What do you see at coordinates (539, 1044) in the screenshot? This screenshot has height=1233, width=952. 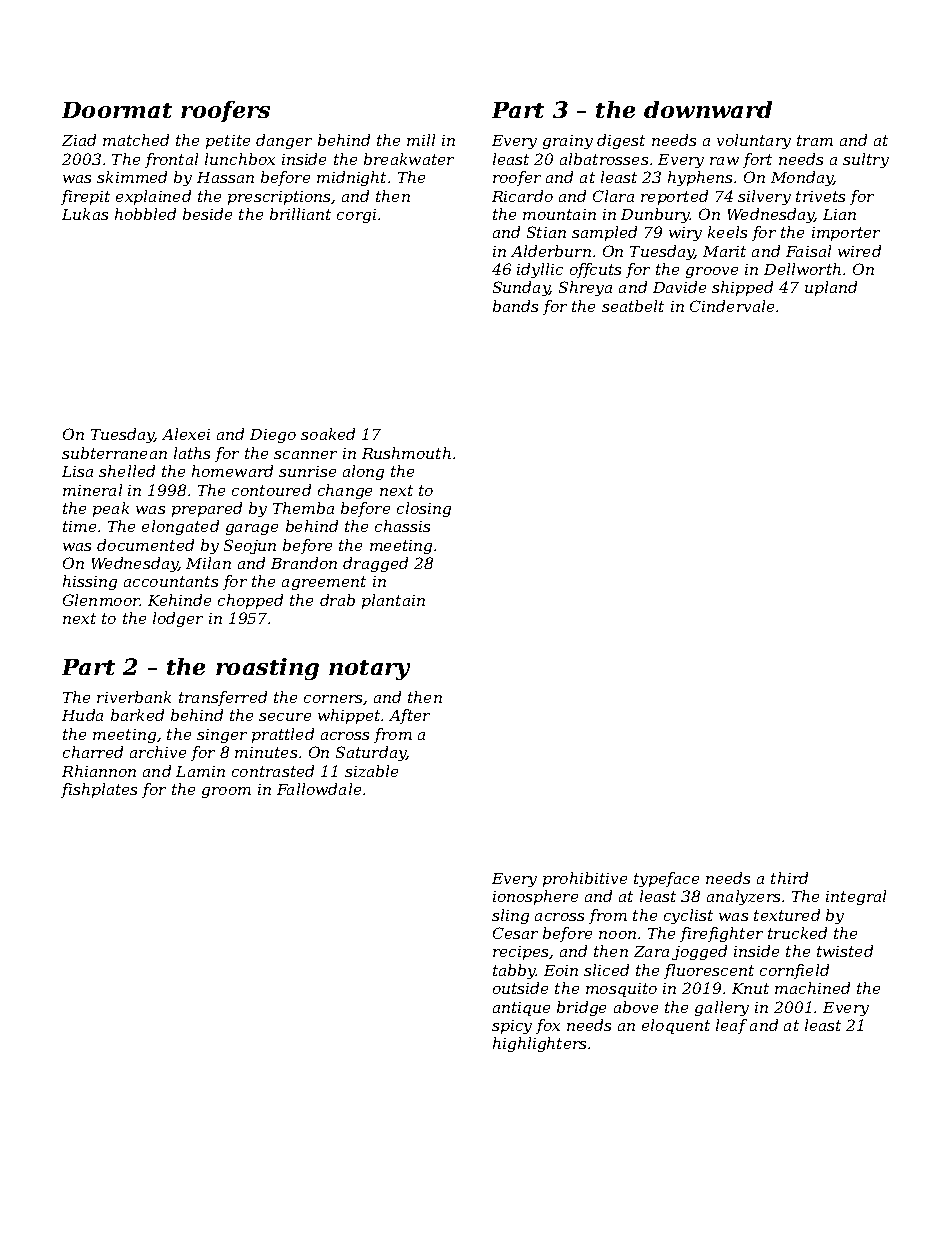 I see `highlighters` at bounding box center [539, 1044].
